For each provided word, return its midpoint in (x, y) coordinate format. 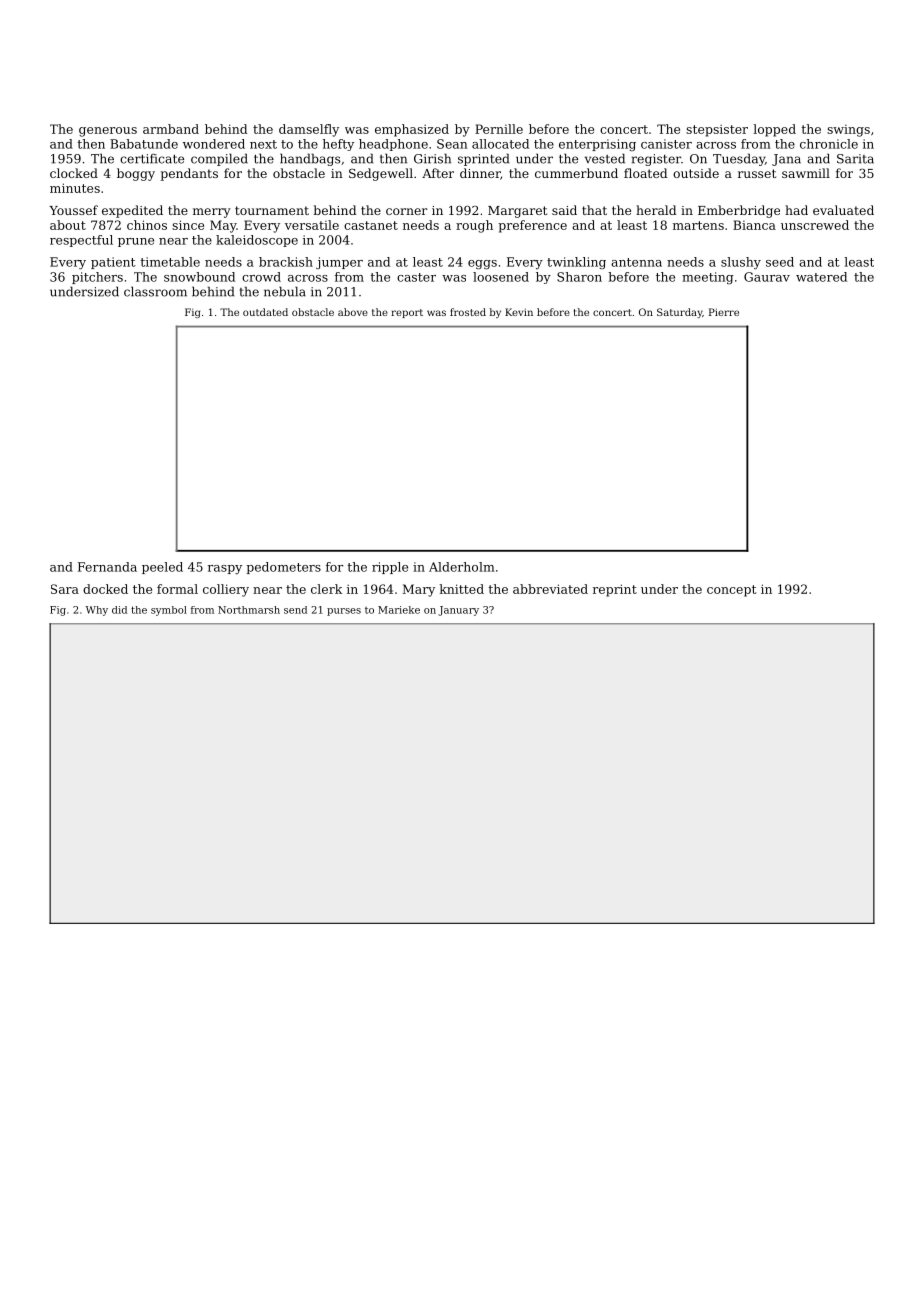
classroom (155, 291)
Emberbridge (739, 211)
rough (474, 226)
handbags (310, 159)
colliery (226, 590)
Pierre (724, 312)
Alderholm (462, 567)
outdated (265, 312)
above (353, 312)
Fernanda (107, 567)
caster (416, 277)
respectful (81, 241)
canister (666, 144)
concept (732, 591)
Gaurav (767, 277)
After (438, 173)
